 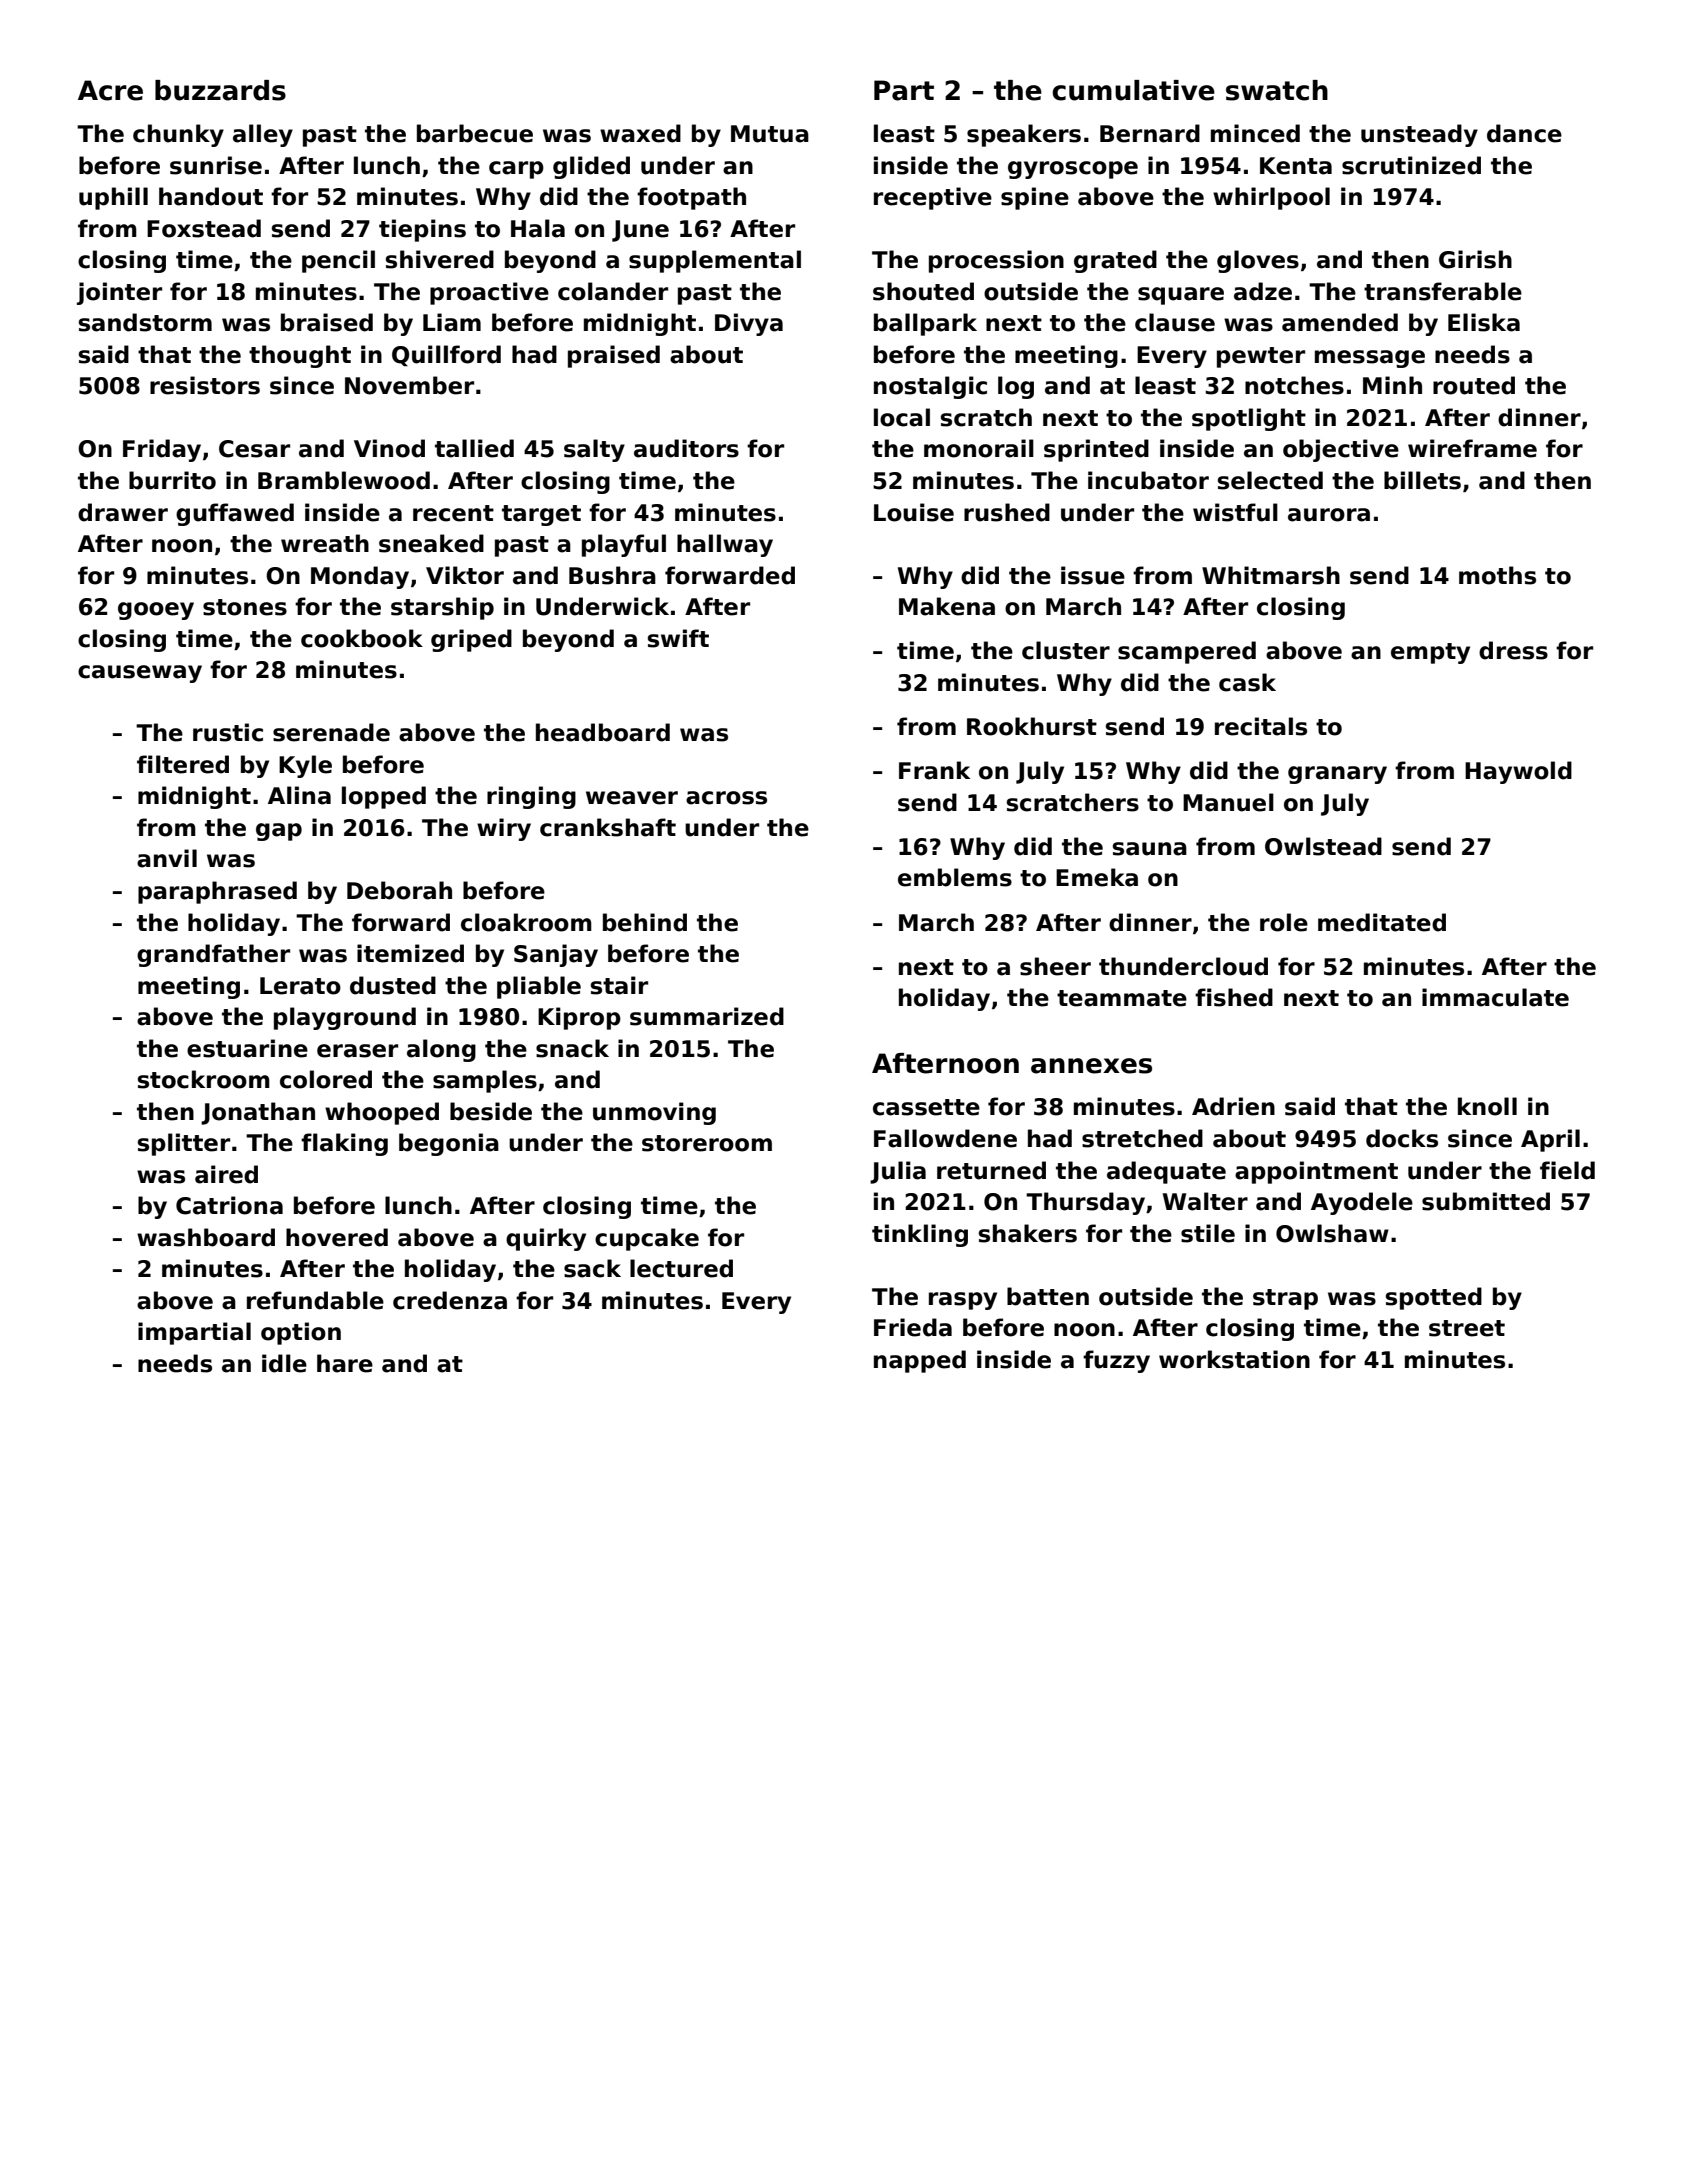 What do you see at coordinates (301, 1333) in the document?
I see `option` at bounding box center [301, 1333].
